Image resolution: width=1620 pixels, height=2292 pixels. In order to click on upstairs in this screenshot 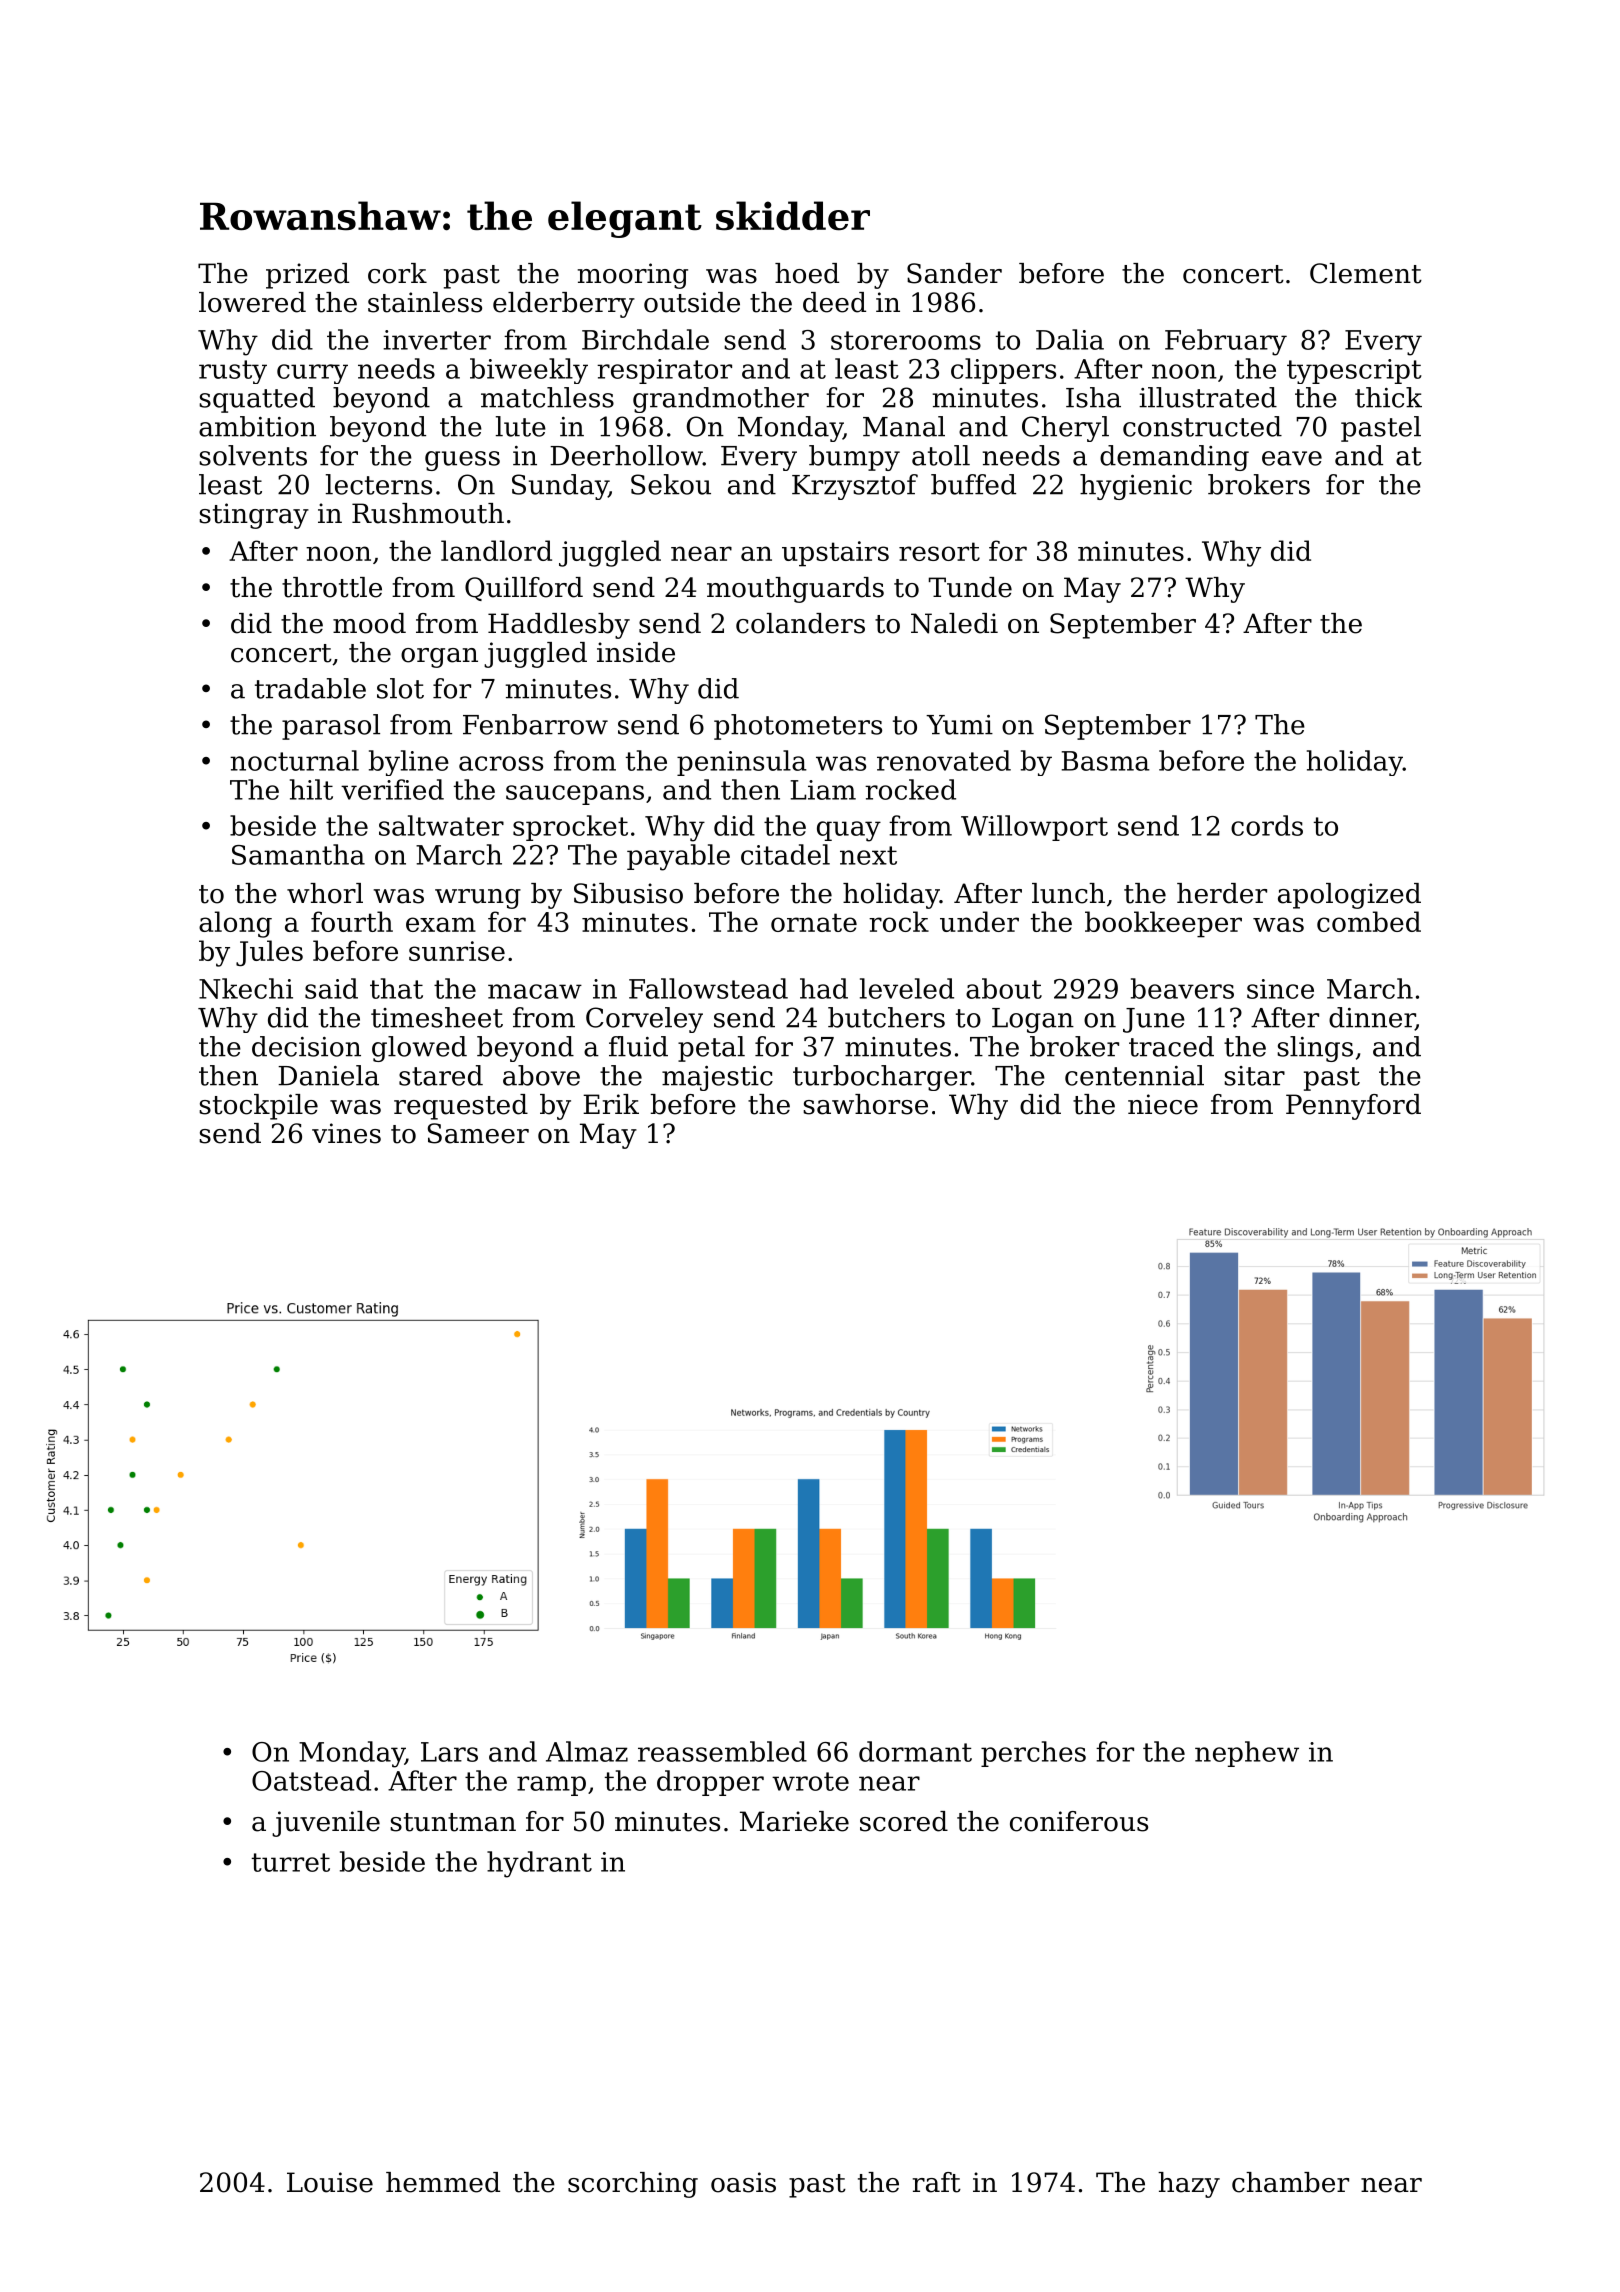, I will do `click(835, 554)`.
